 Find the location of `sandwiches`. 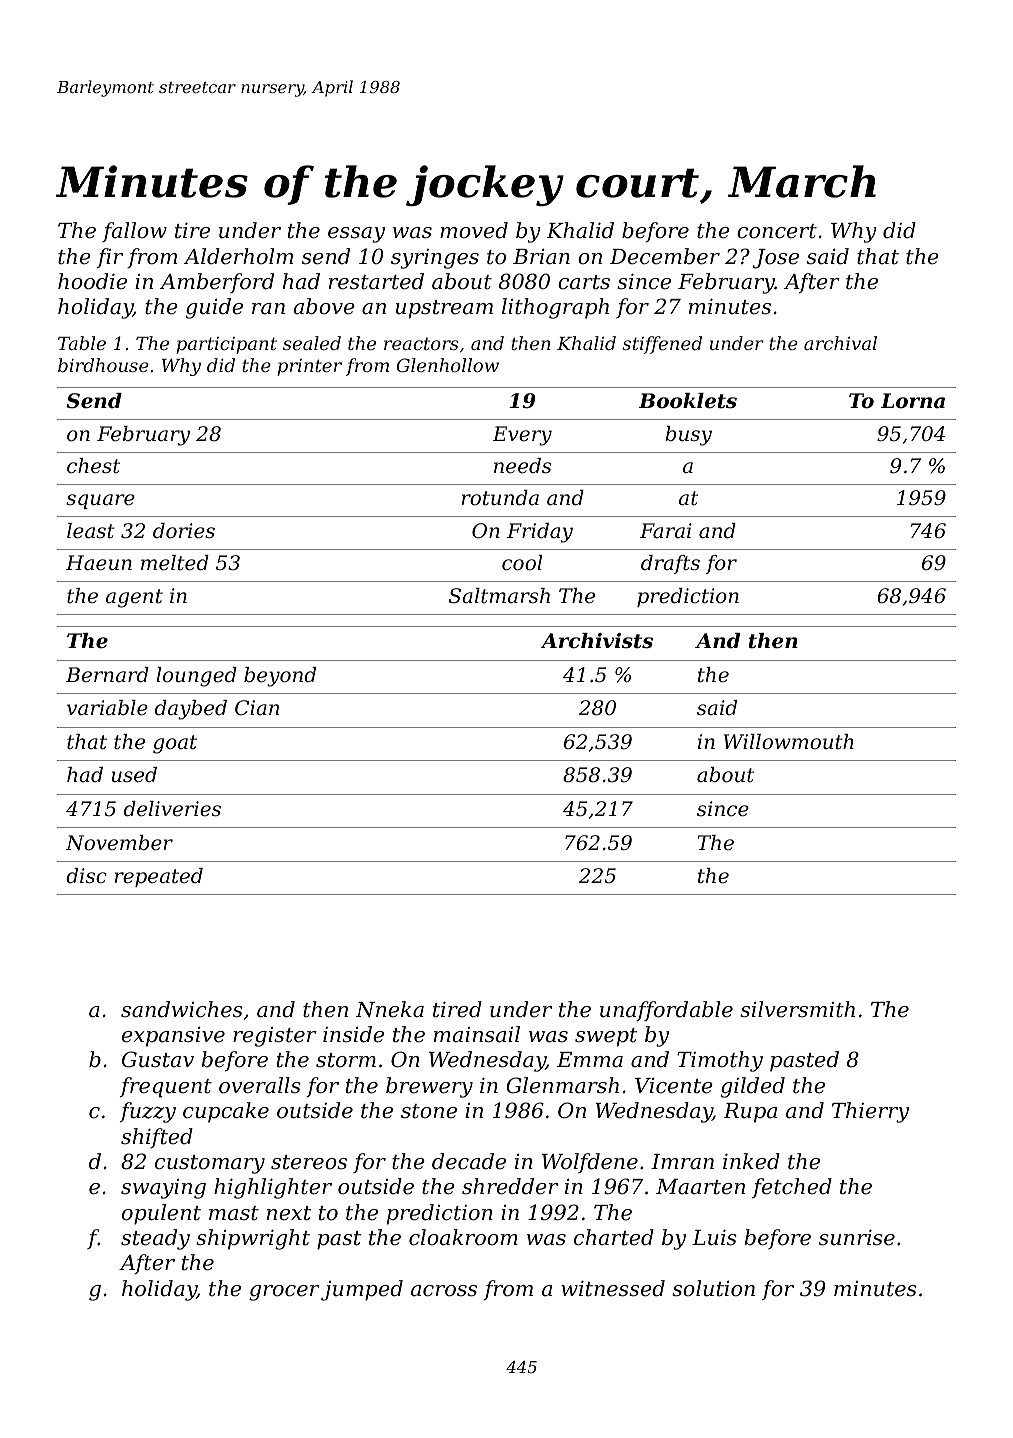

sandwiches is located at coordinates (182, 1009).
